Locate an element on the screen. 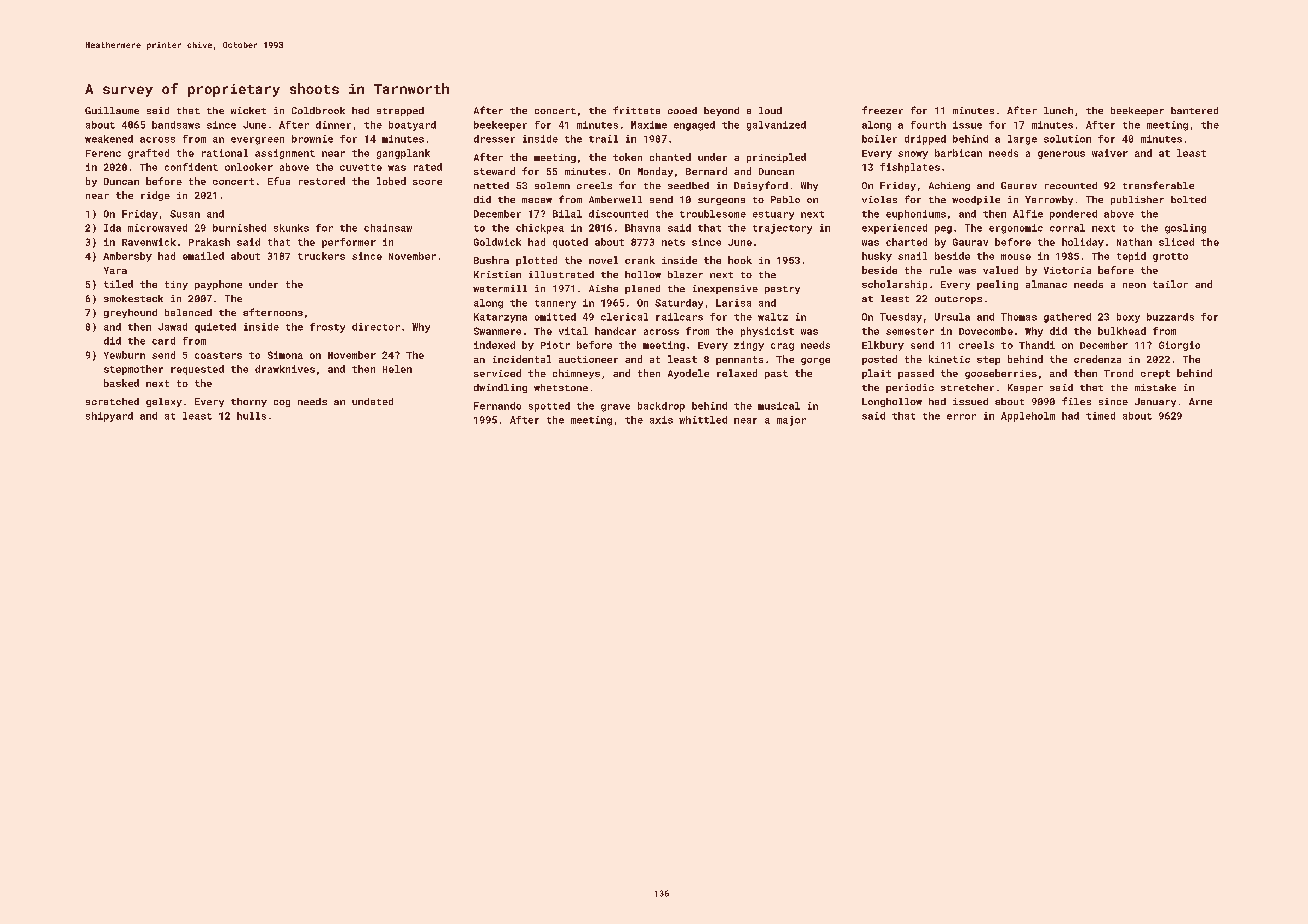 This screenshot has width=1308, height=924. dinner is located at coordinates (333, 125).
